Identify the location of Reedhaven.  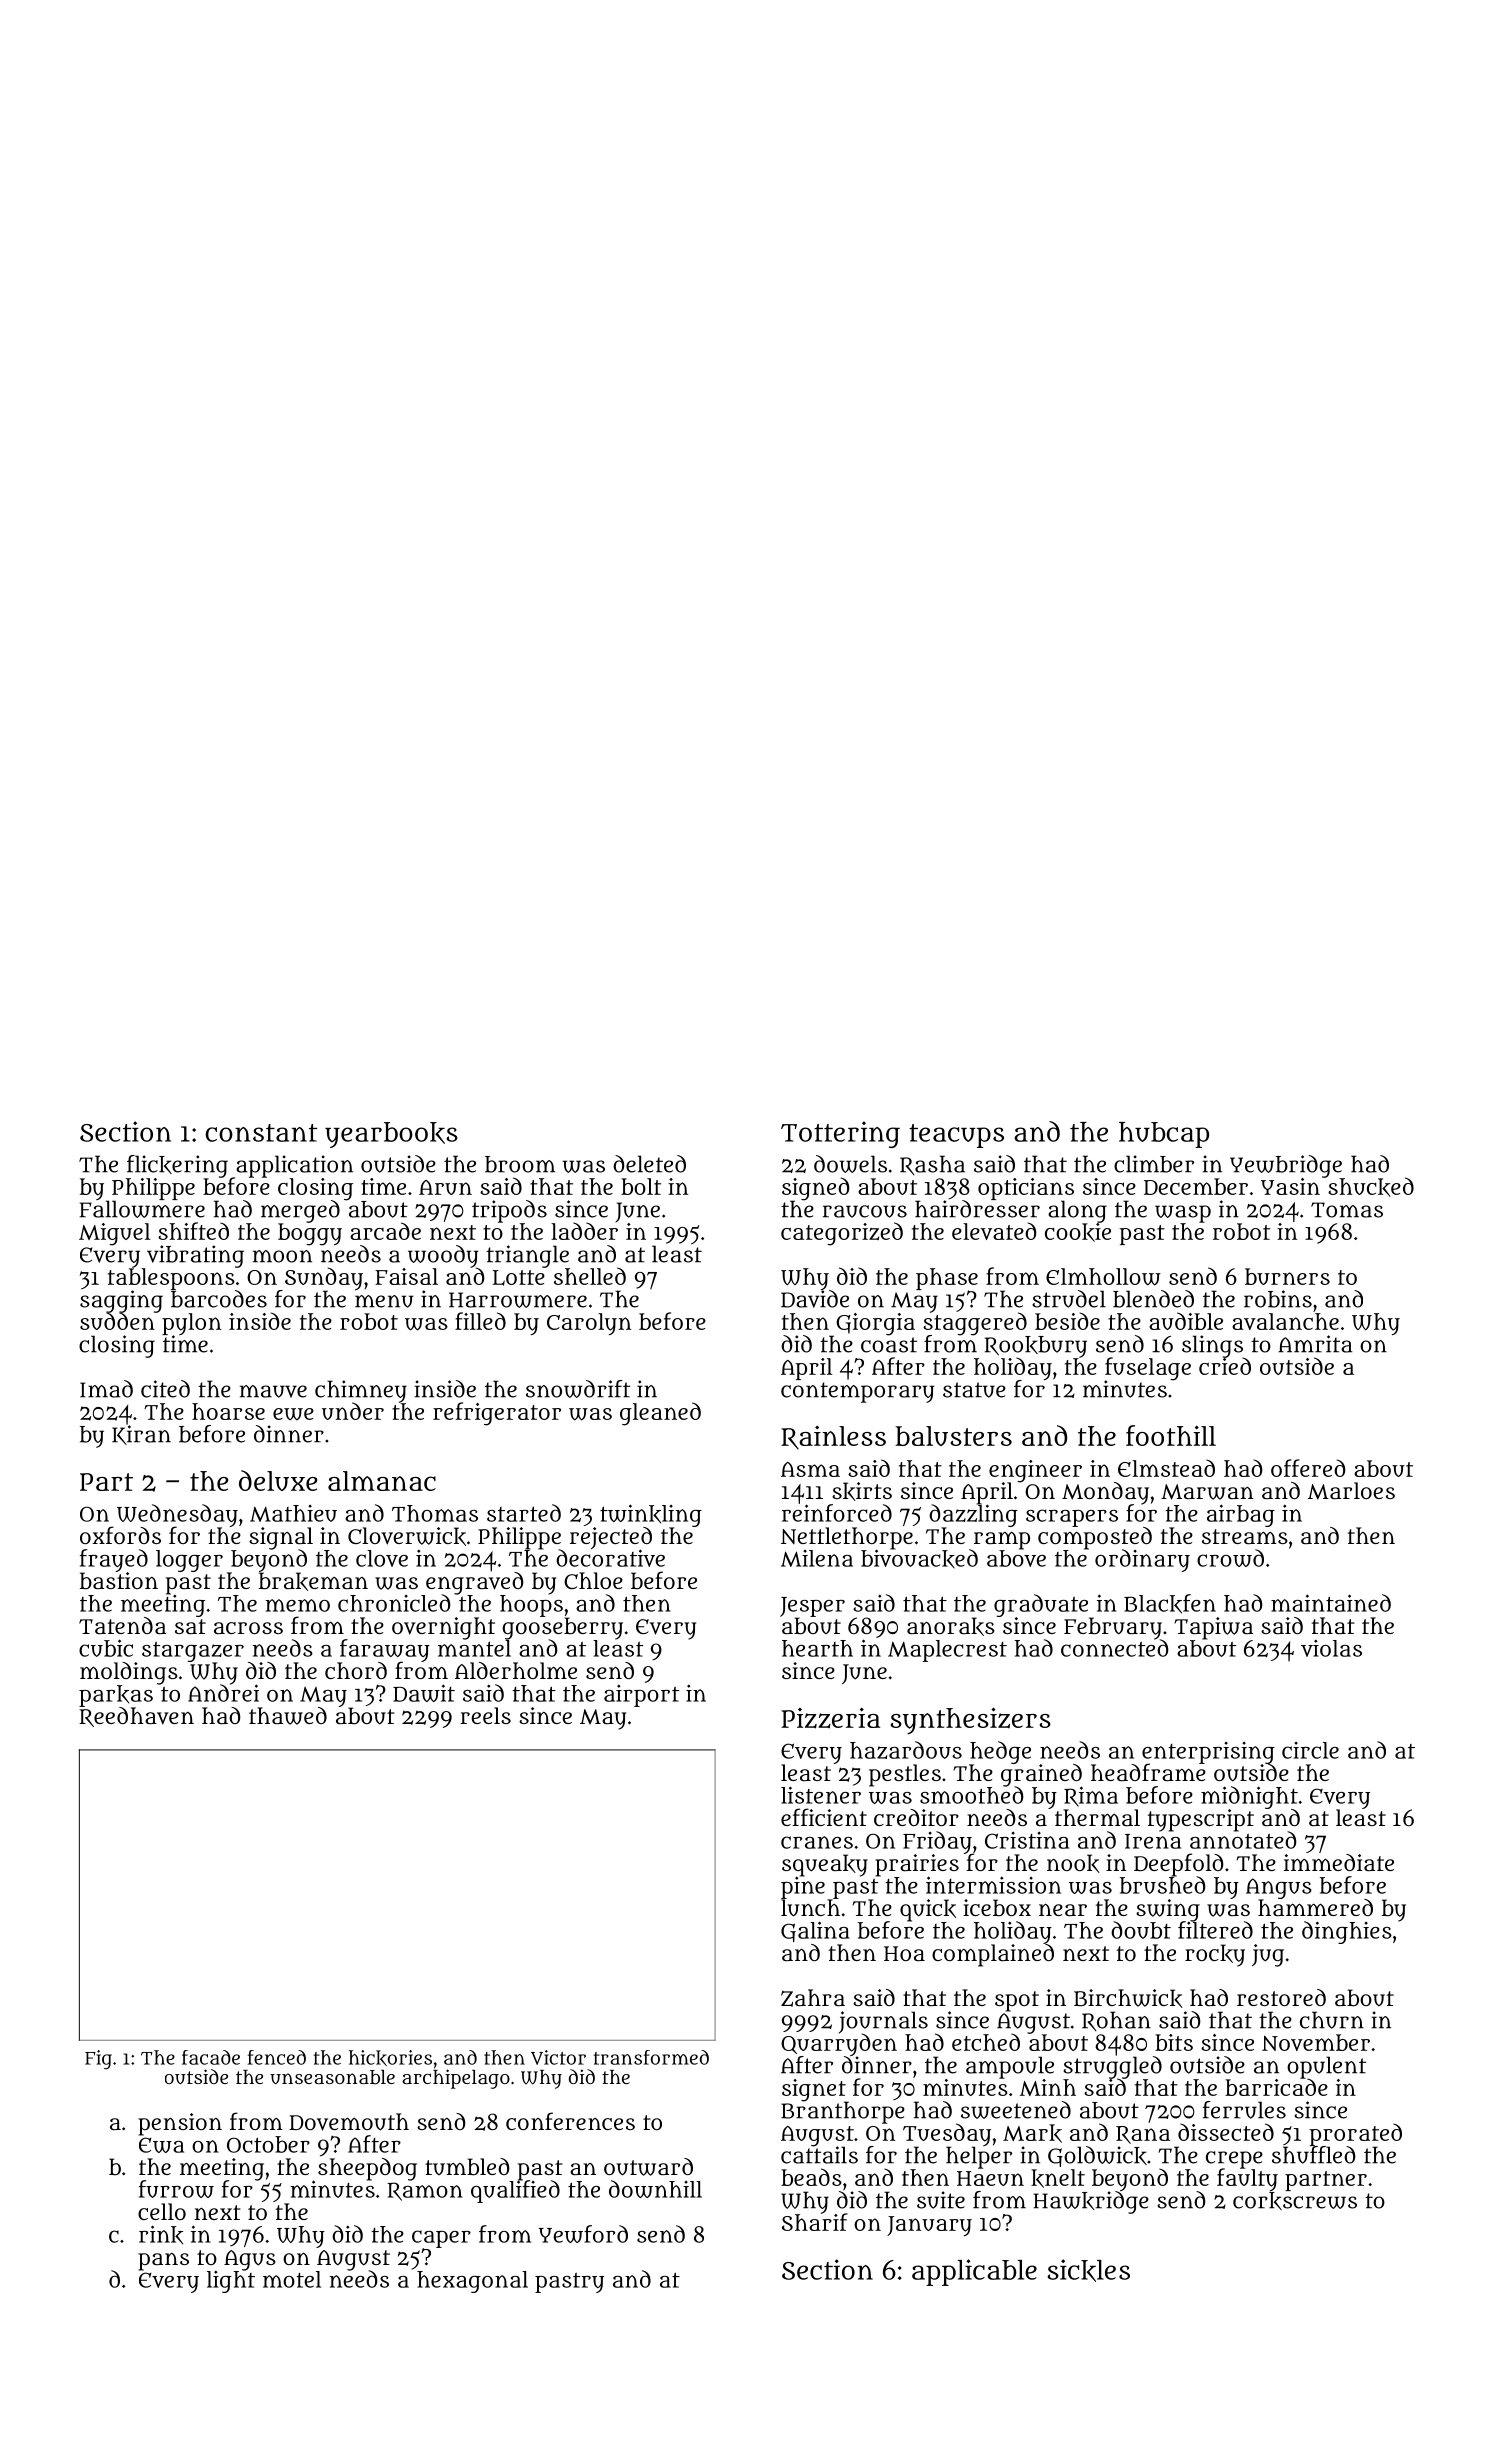
(136, 1717).
